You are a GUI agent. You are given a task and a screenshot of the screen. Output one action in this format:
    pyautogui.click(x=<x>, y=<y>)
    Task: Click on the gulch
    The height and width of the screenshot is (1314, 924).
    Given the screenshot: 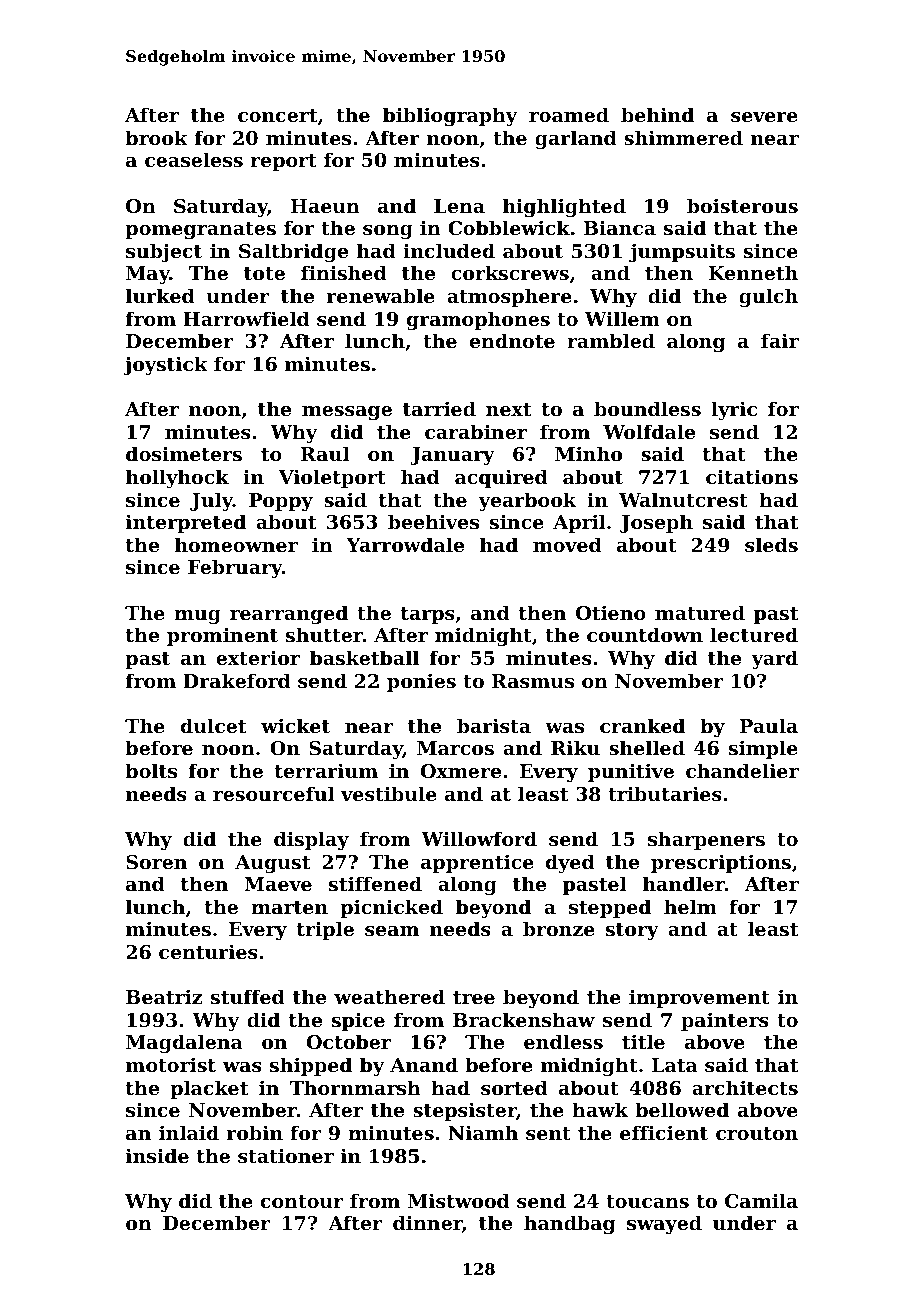 What is the action you would take?
    pyautogui.click(x=768, y=297)
